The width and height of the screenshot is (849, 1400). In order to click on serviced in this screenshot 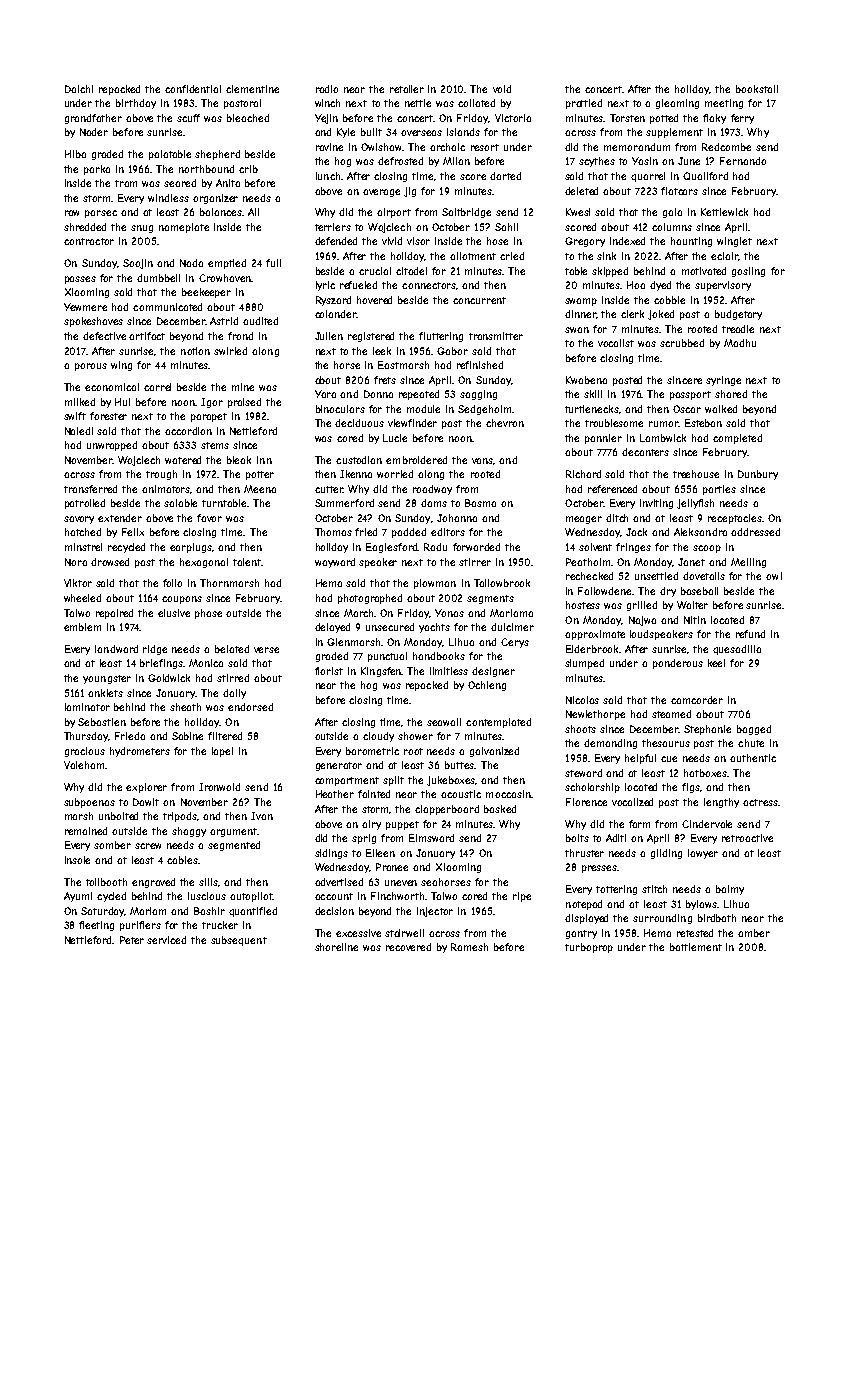, I will do `click(166, 940)`.
